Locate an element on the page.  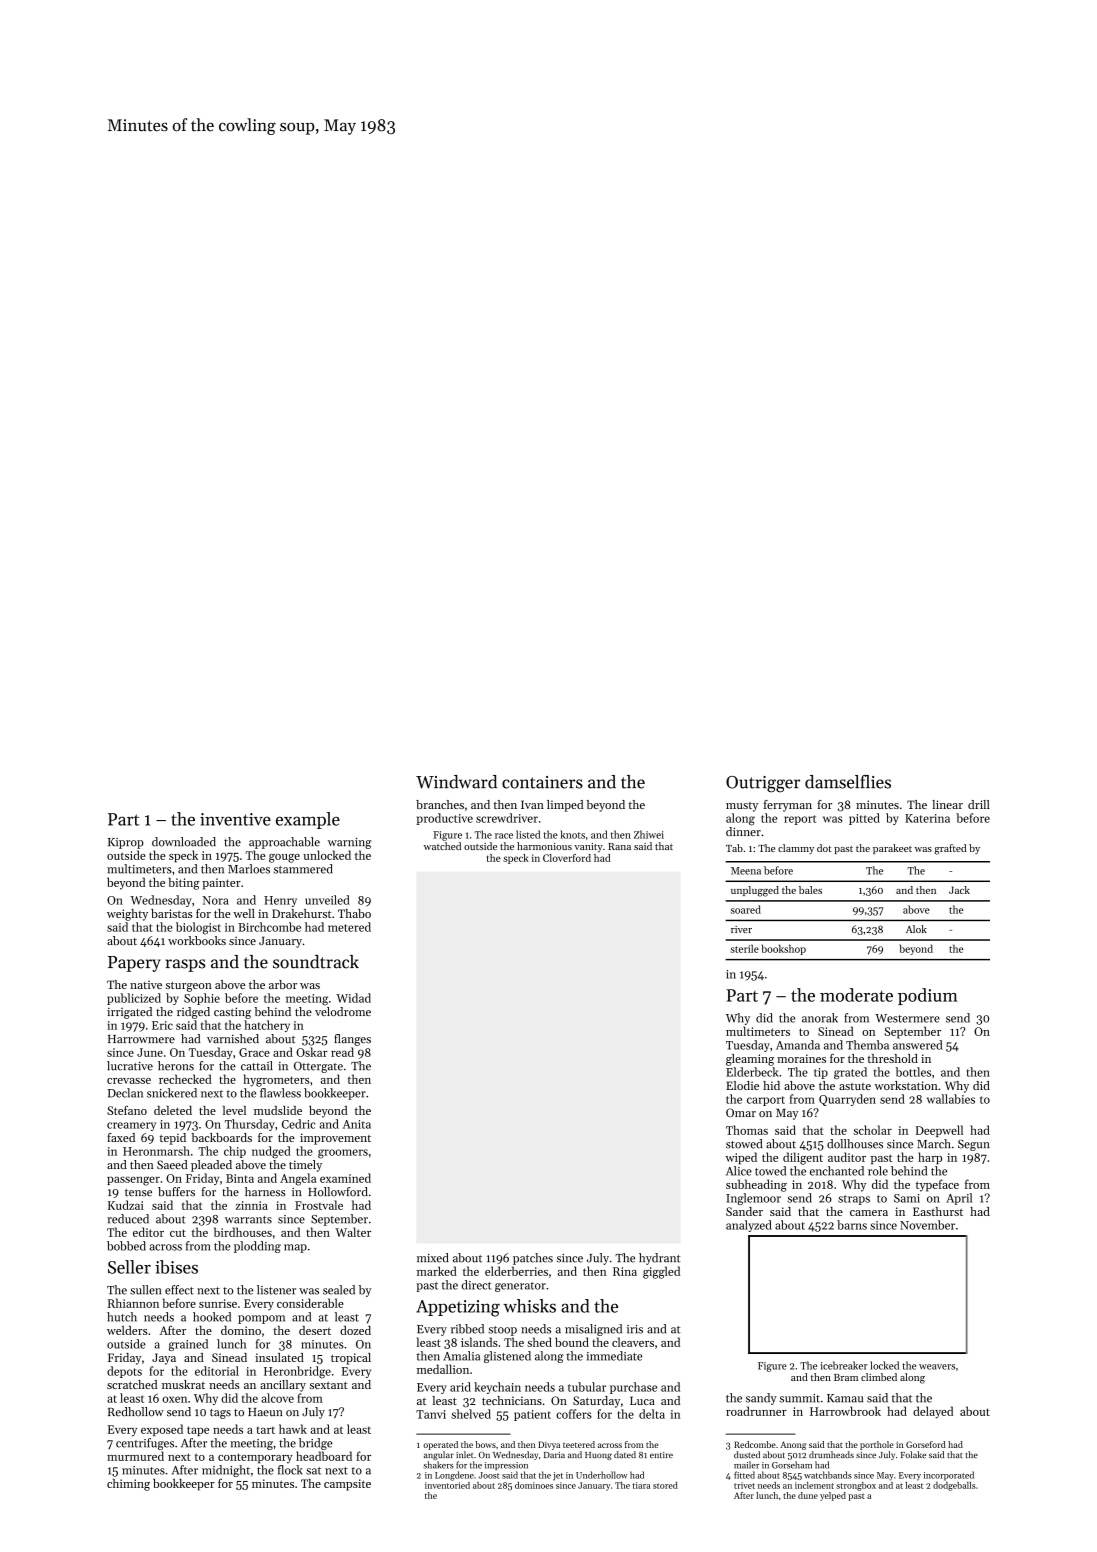
November is located at coordinates (927, 1225).
